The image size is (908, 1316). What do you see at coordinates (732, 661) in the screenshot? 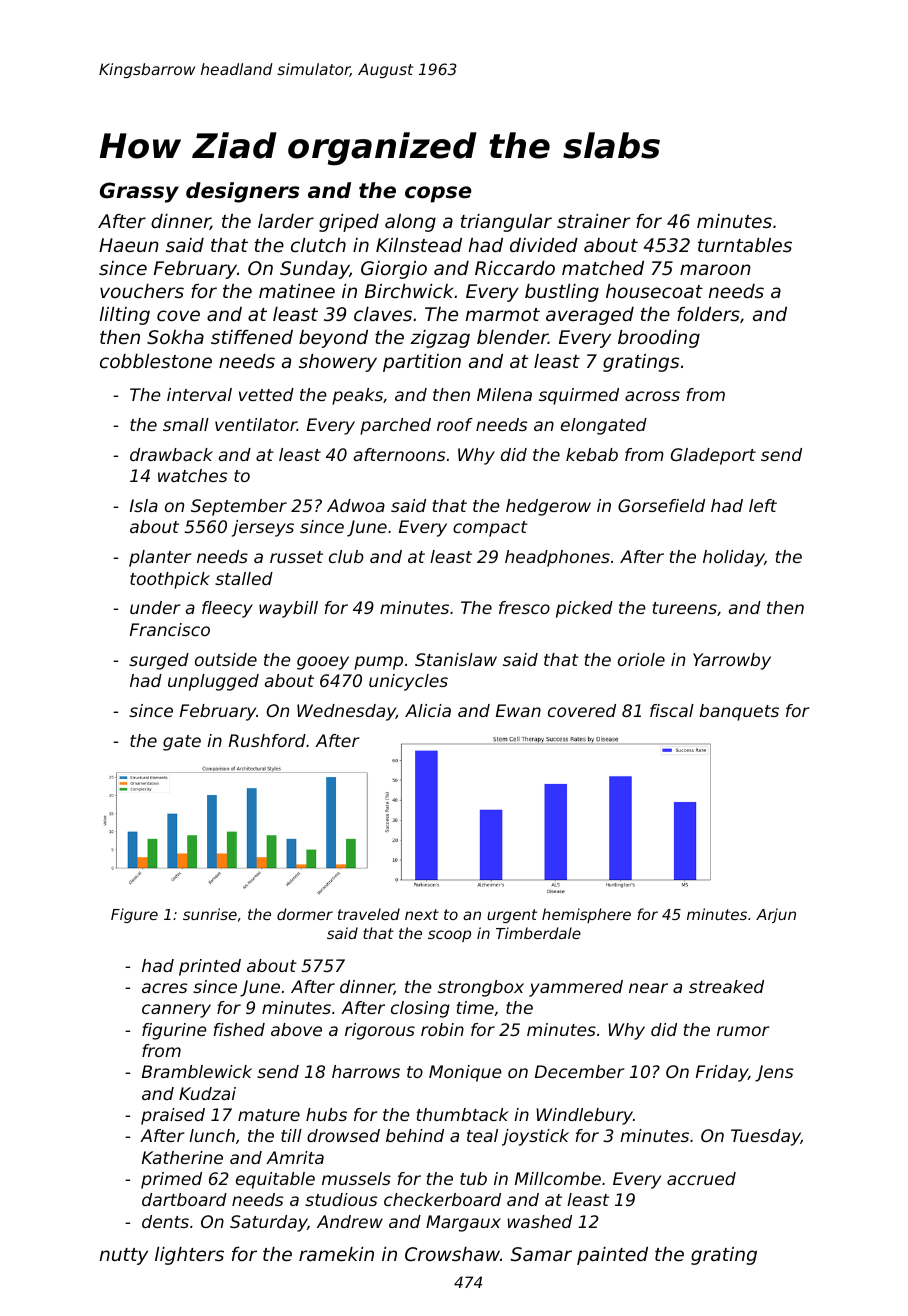
I see `Yarrowby` at bounding box center [732, 661].
